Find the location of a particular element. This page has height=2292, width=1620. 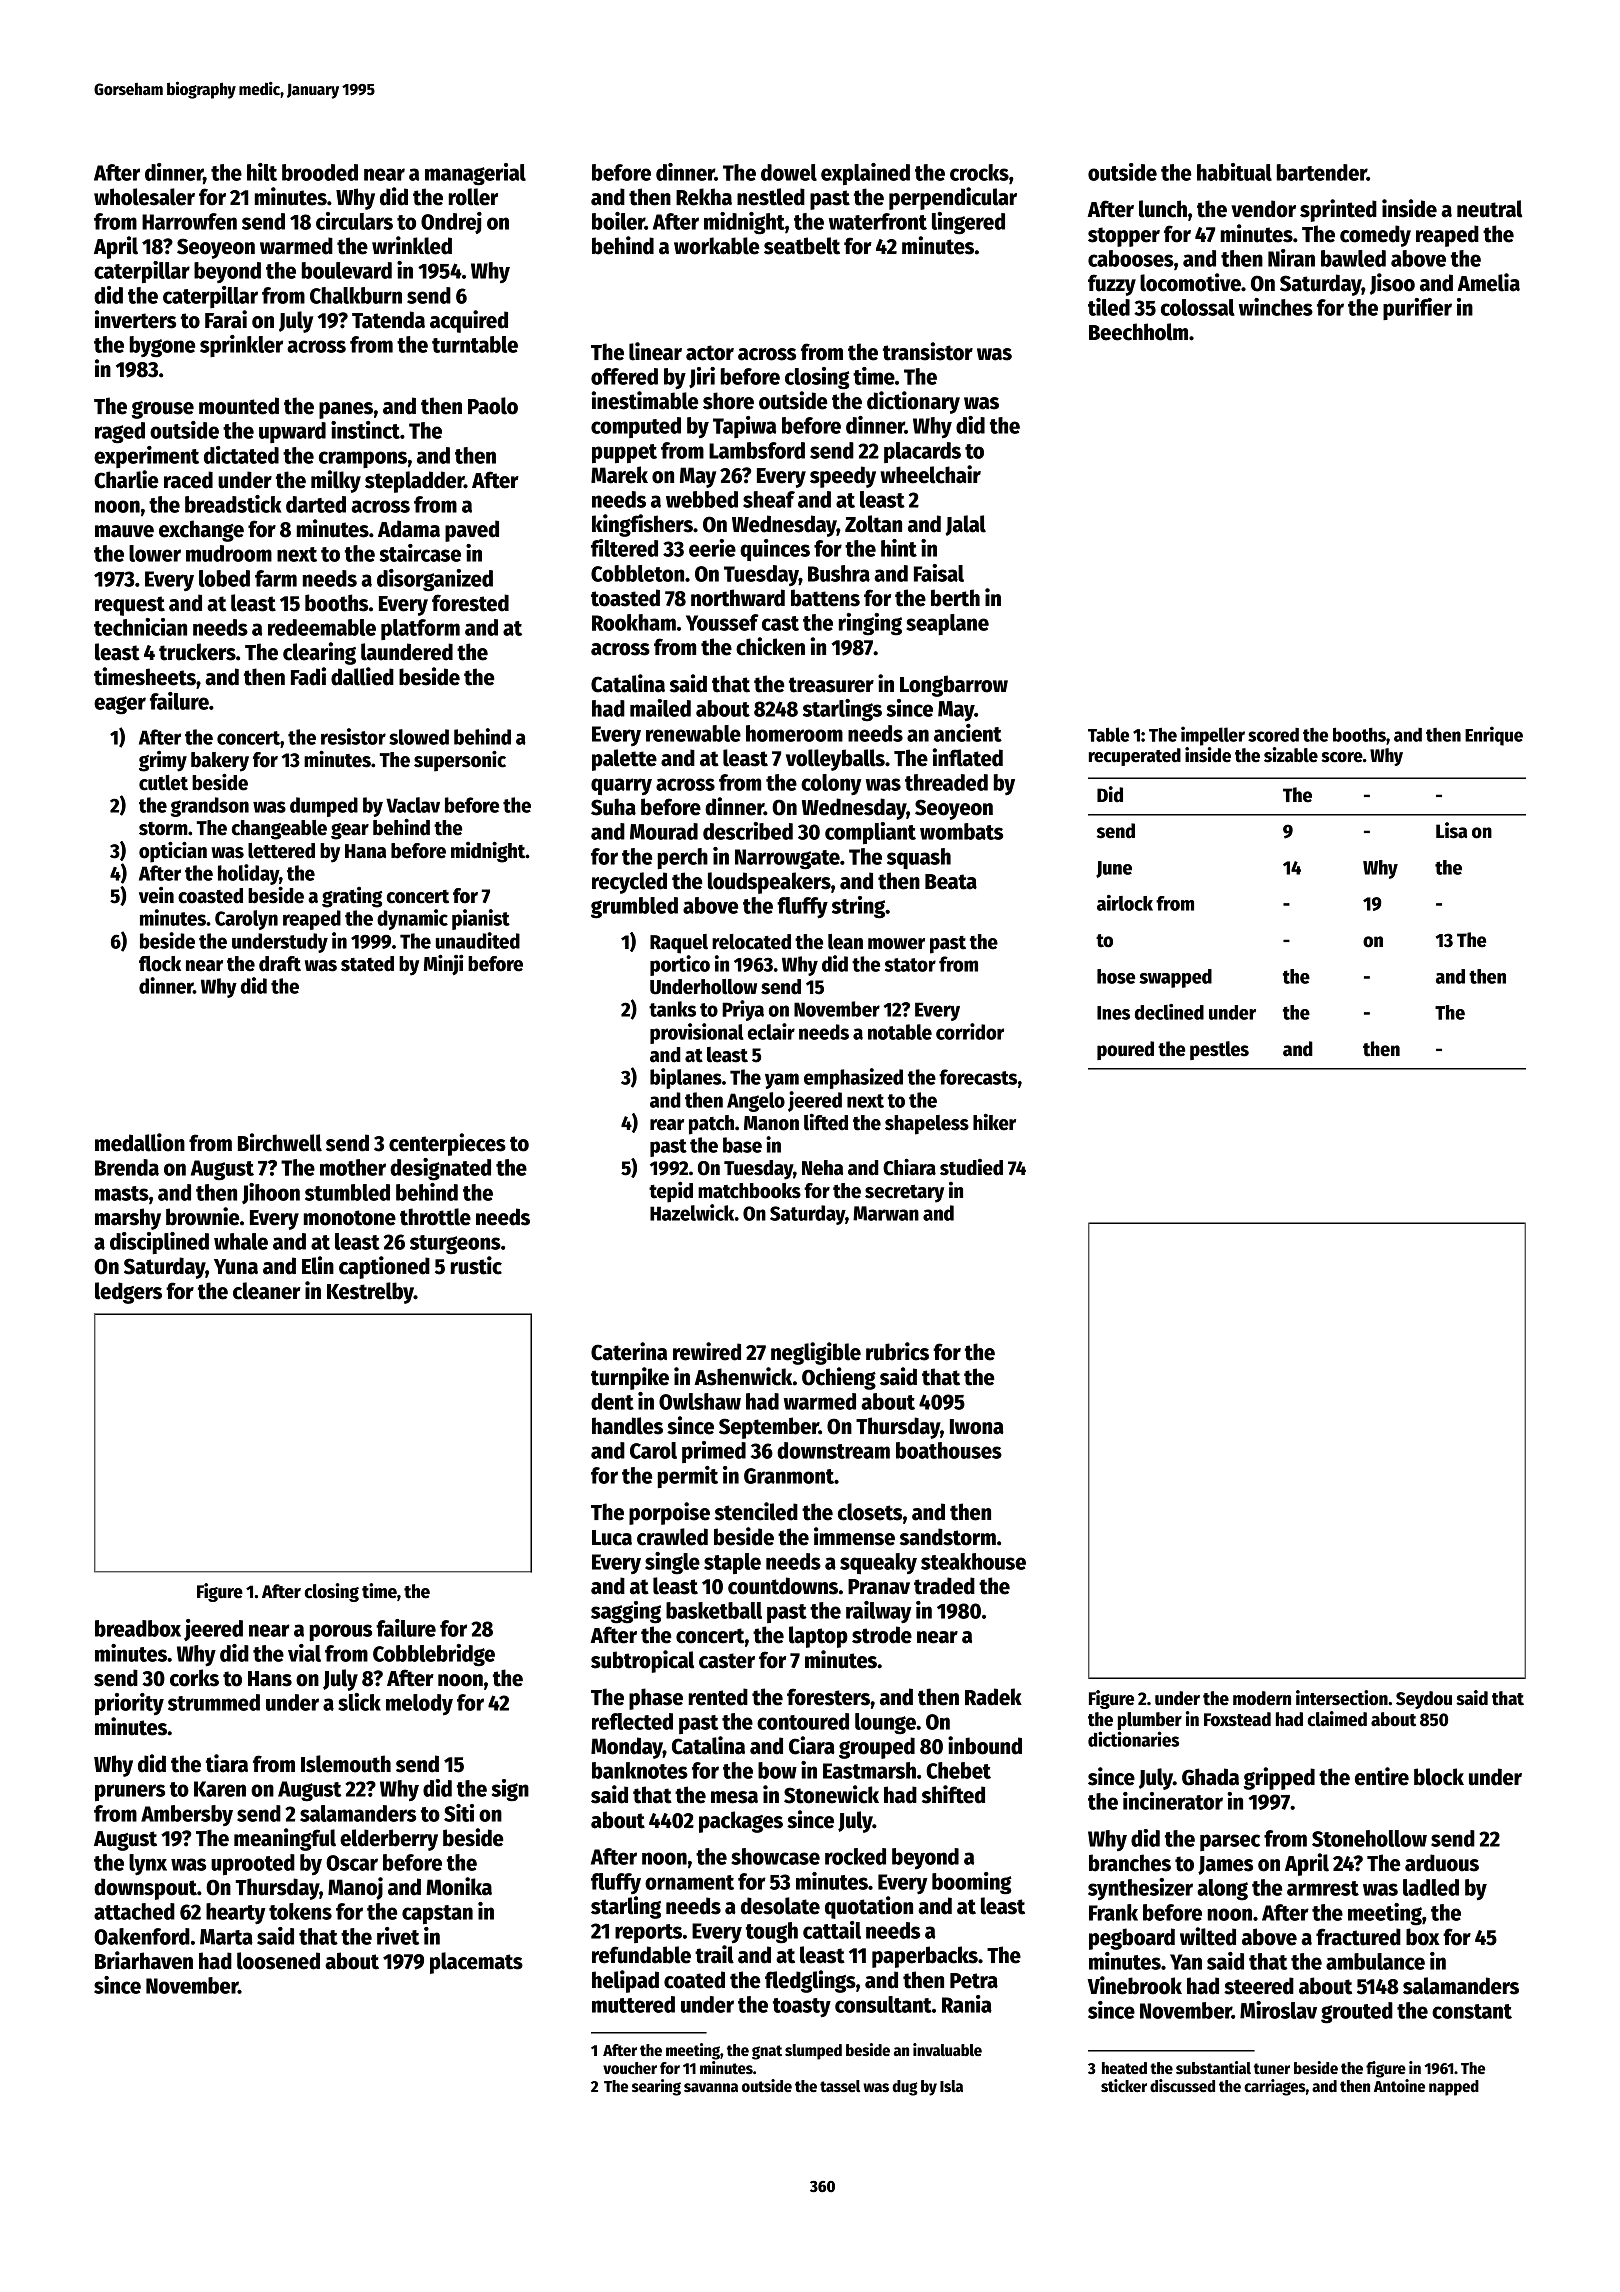

gear is located at coordinates (350, 831).
